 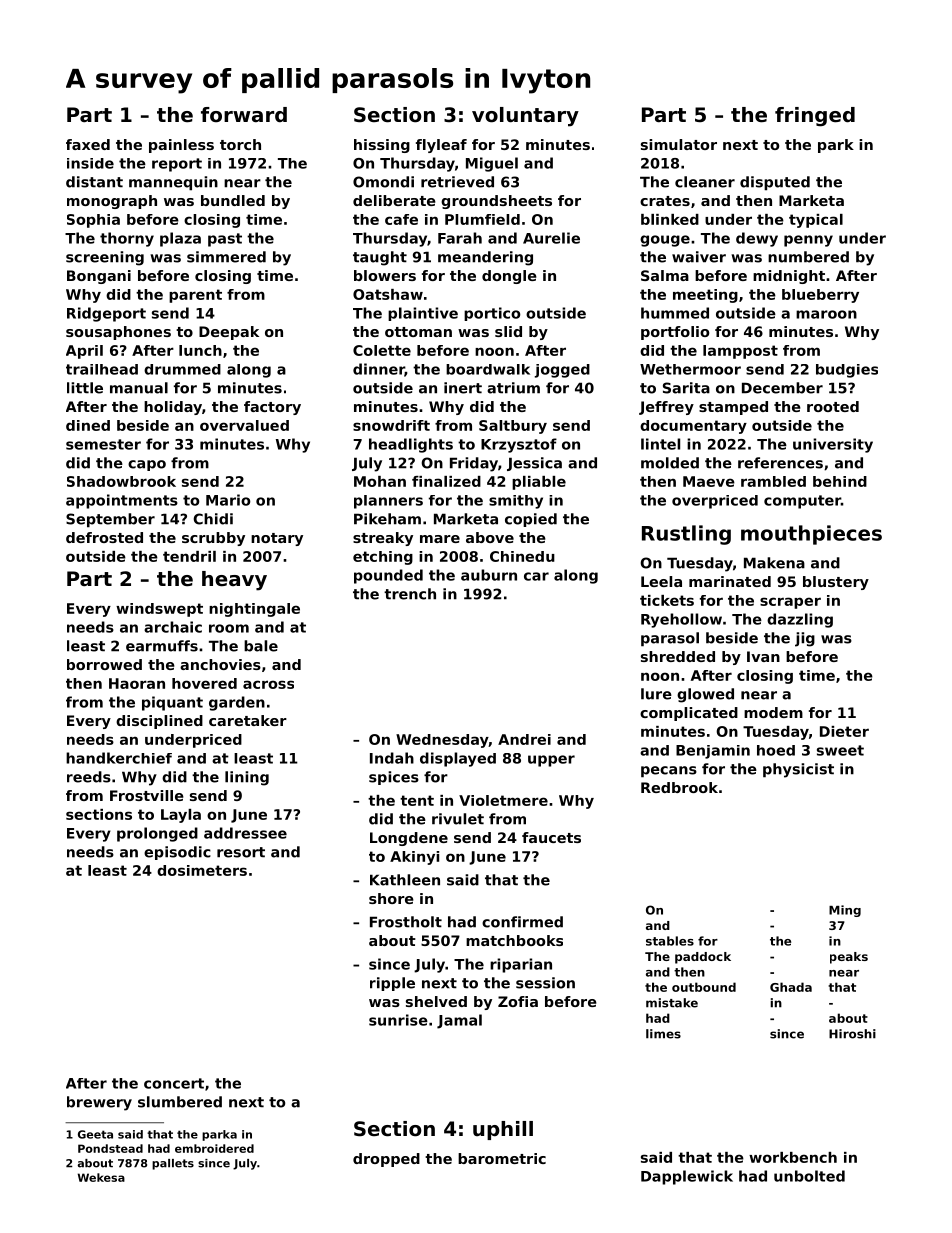 I want to click on capo, so click(x=147, y=465).
